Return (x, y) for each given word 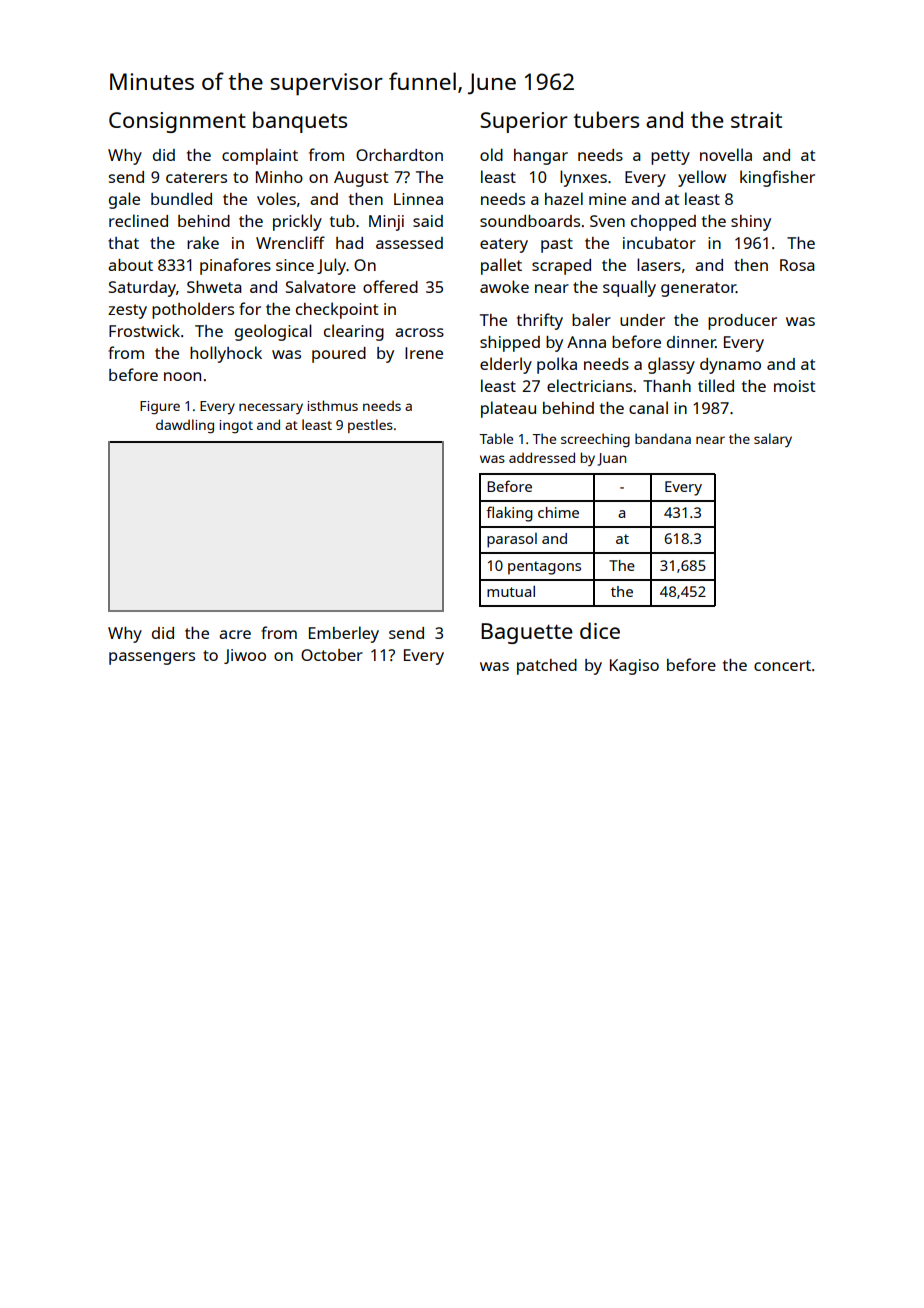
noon (182, 376)
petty (670, 157)
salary (773, 440)
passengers (152, 658)
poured (339, 355)
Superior (524, 122)
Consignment (177, 122)
